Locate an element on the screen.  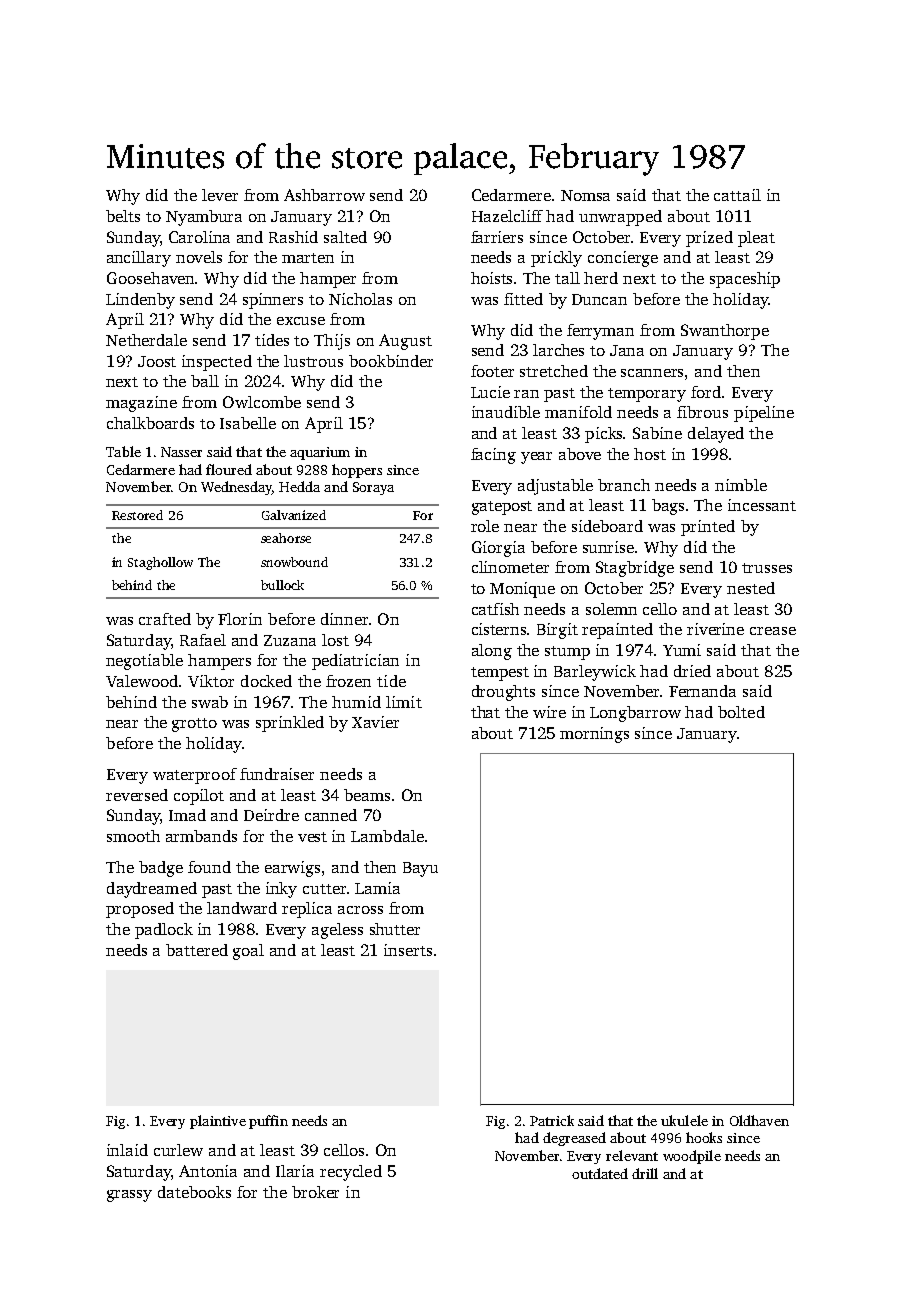
Owlcombe is located at coordinates (262, 402).
